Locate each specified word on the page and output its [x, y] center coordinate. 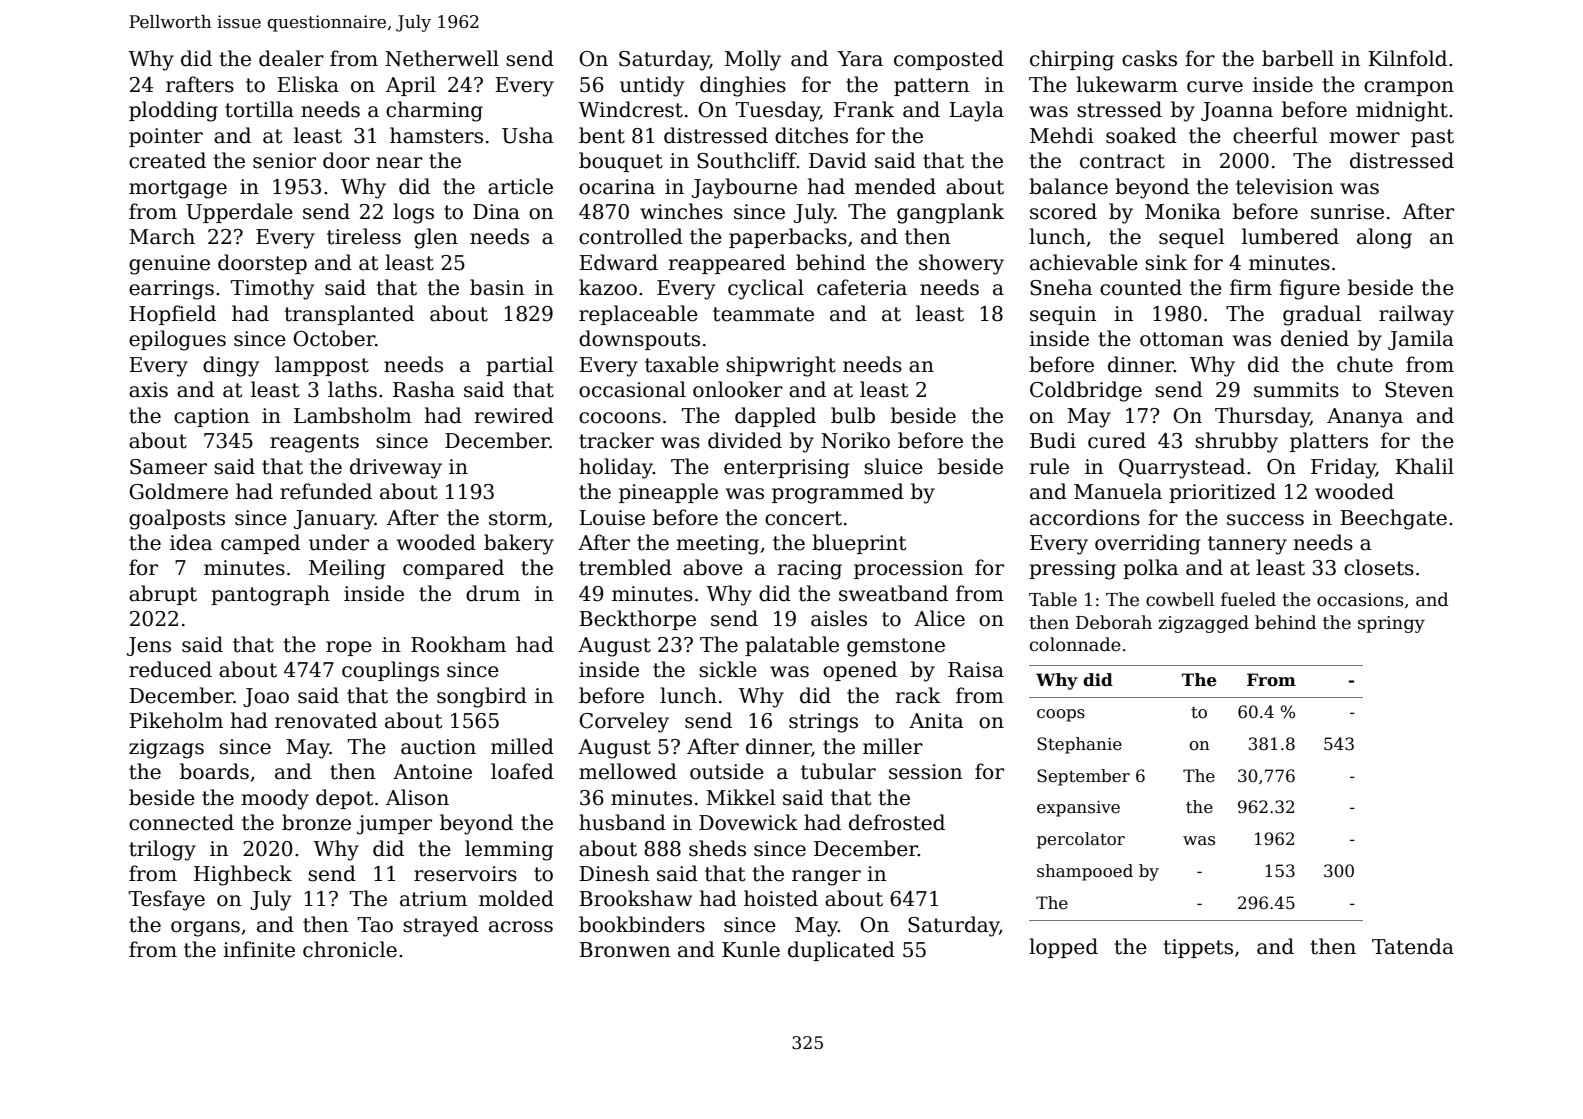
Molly [753, 60]
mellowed [628, 771]
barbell [1298, 58]
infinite [259, 949]
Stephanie [1079, 745]
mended [895, 186]
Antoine [432, 772]
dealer [291, 58]
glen [436, 238]
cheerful [1275, 135]
